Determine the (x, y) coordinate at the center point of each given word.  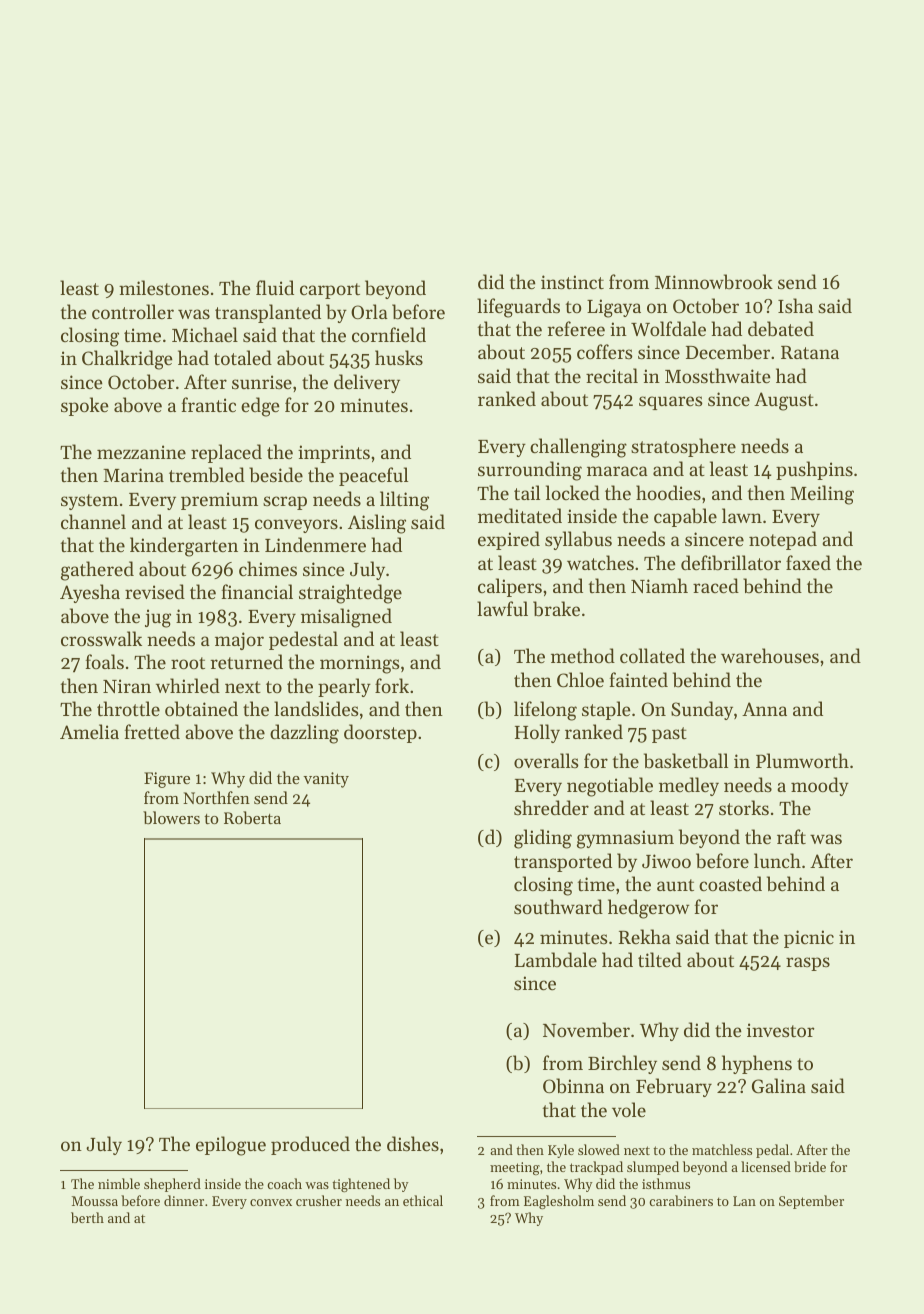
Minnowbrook (714, 282)
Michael (205, 334)
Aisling (377, 524)
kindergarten (184, 547)
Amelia (89, 731)
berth (87, 1217)
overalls (546, 760)
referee (576, 328)
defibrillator (731, 563)
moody (820, 786)
